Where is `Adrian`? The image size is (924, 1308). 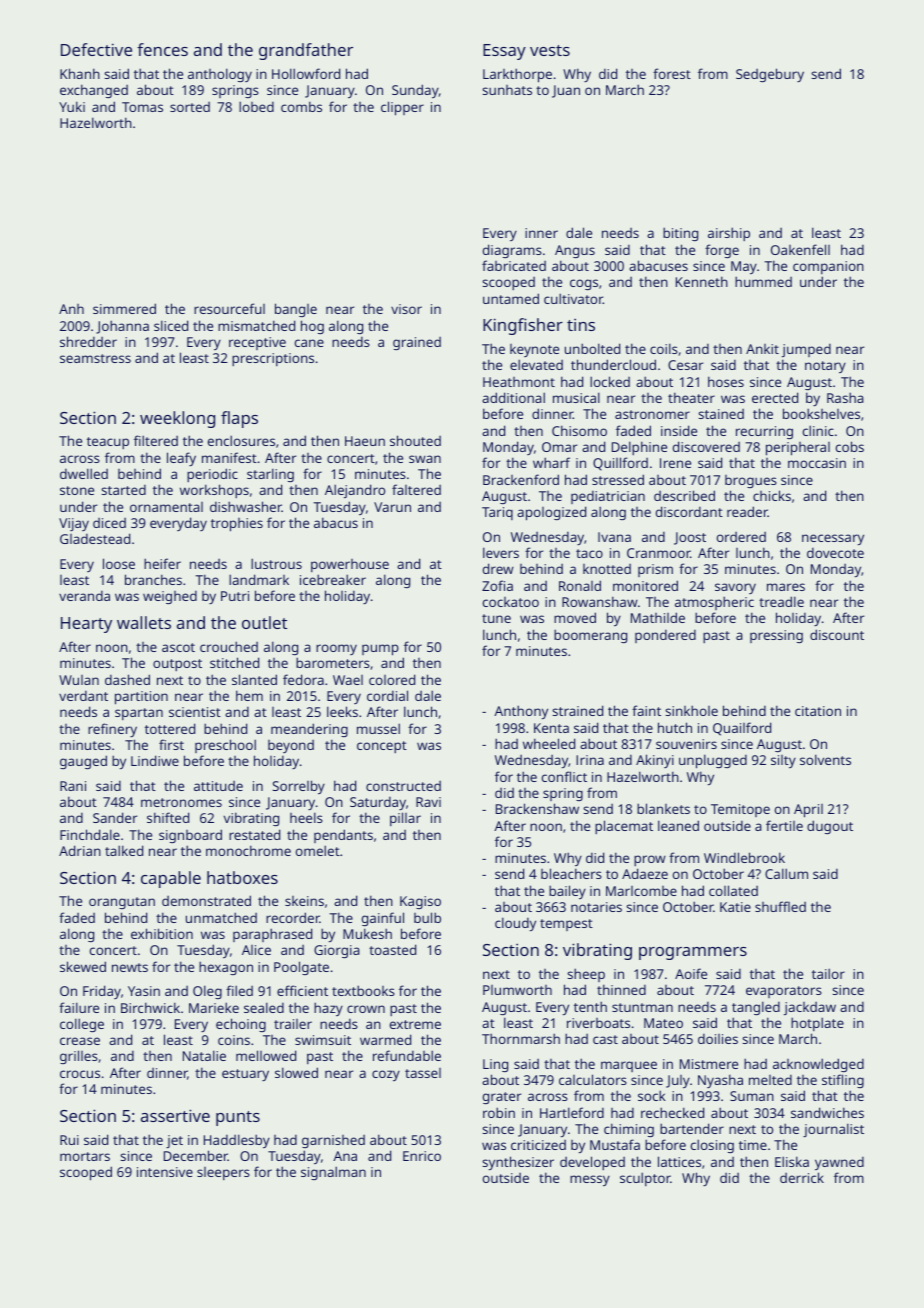 Adrian is located at coordinates (80, 850).
